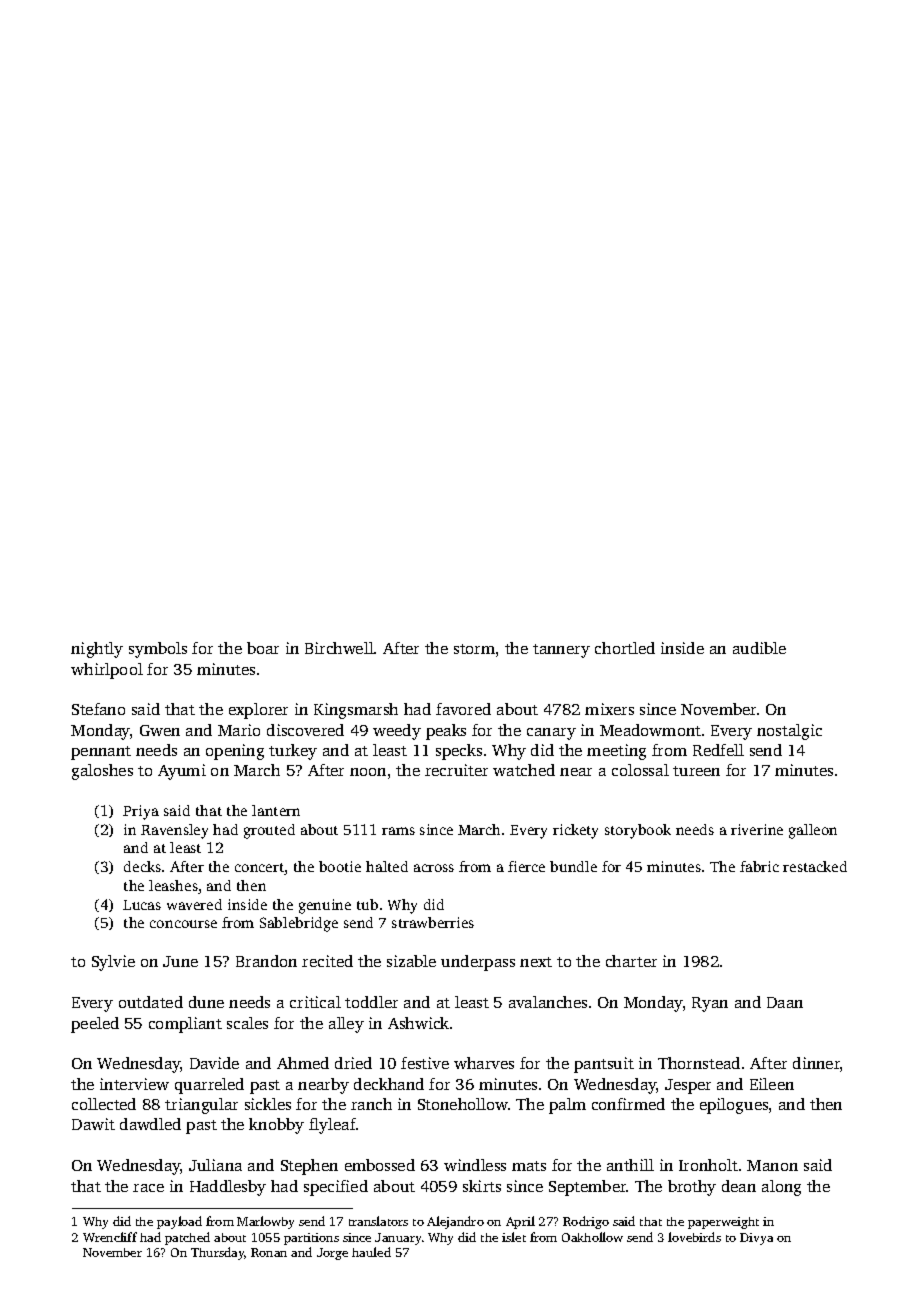  I want to click on translators, so click(378, 1221).
